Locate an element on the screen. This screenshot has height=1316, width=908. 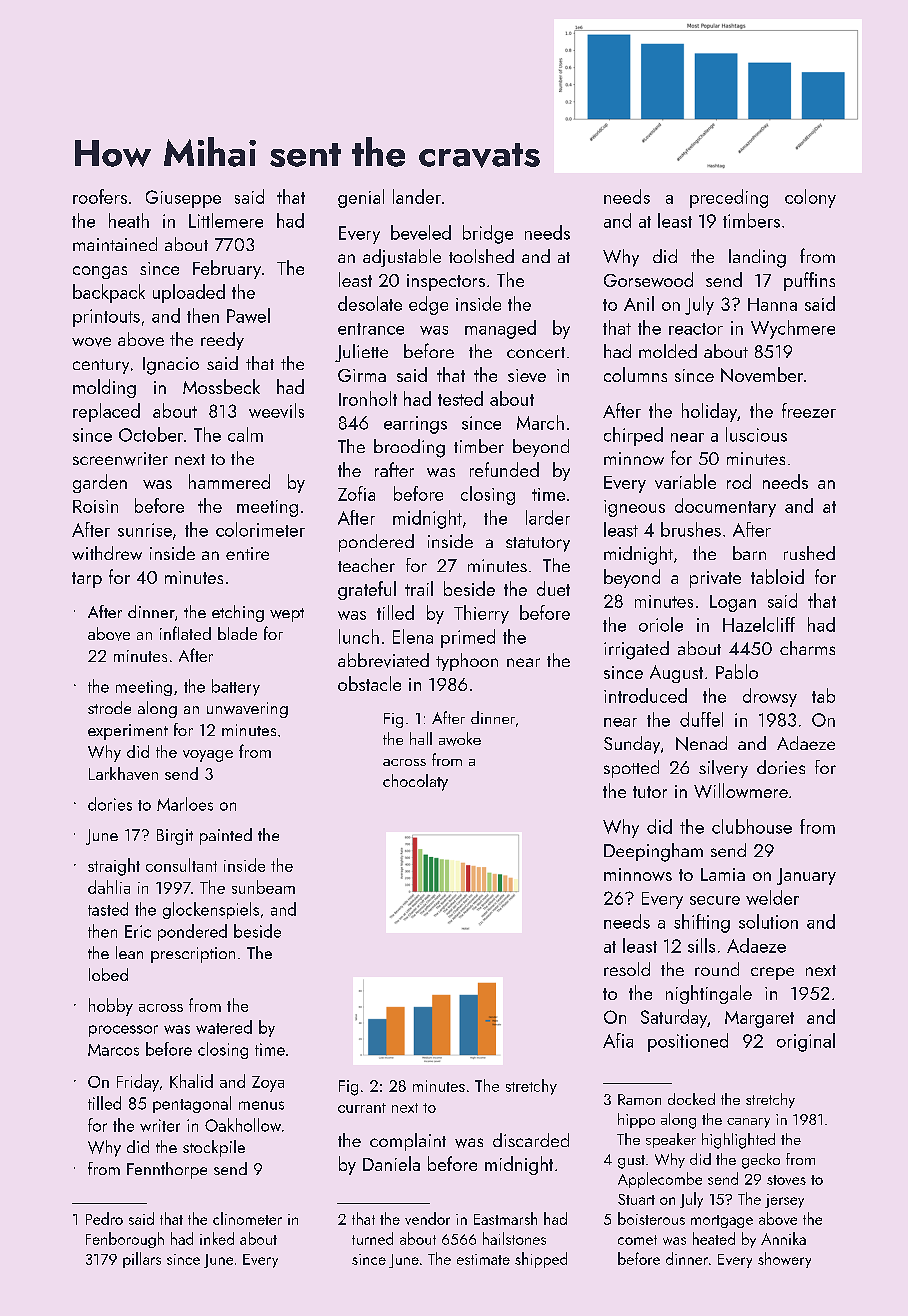
heath is located at coordinates (129, 220).
